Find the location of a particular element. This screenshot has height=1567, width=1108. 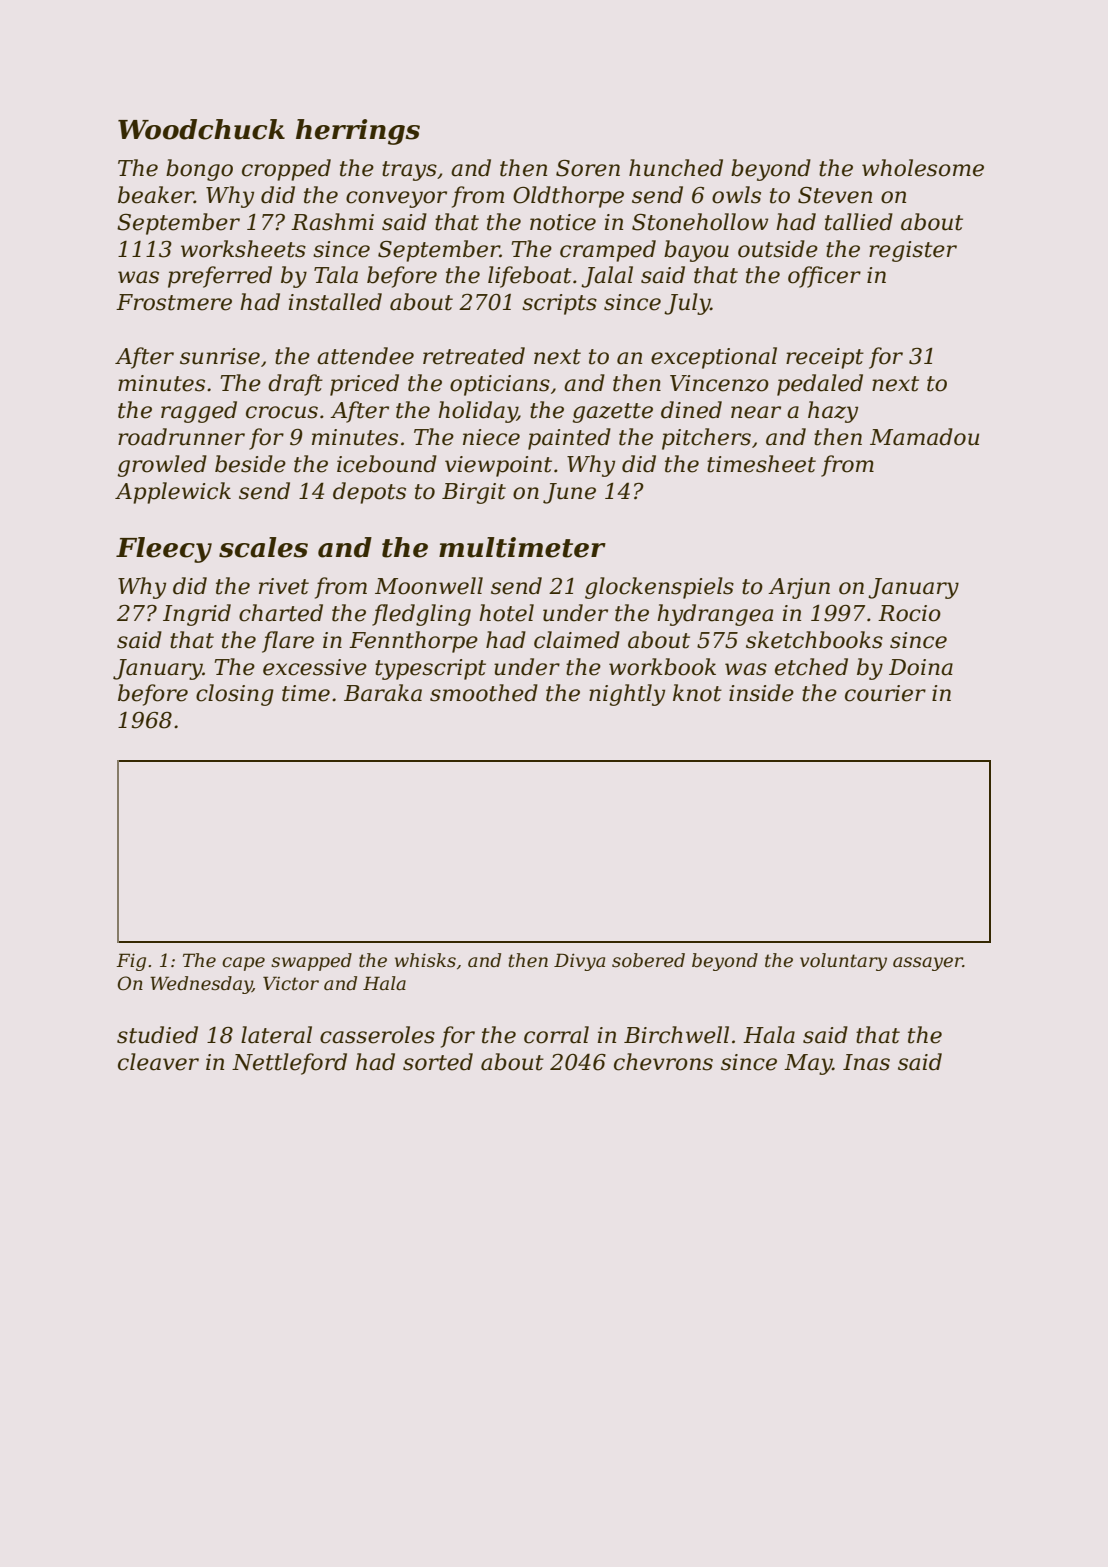

Mamadou is located at coordinates (924, 437).
